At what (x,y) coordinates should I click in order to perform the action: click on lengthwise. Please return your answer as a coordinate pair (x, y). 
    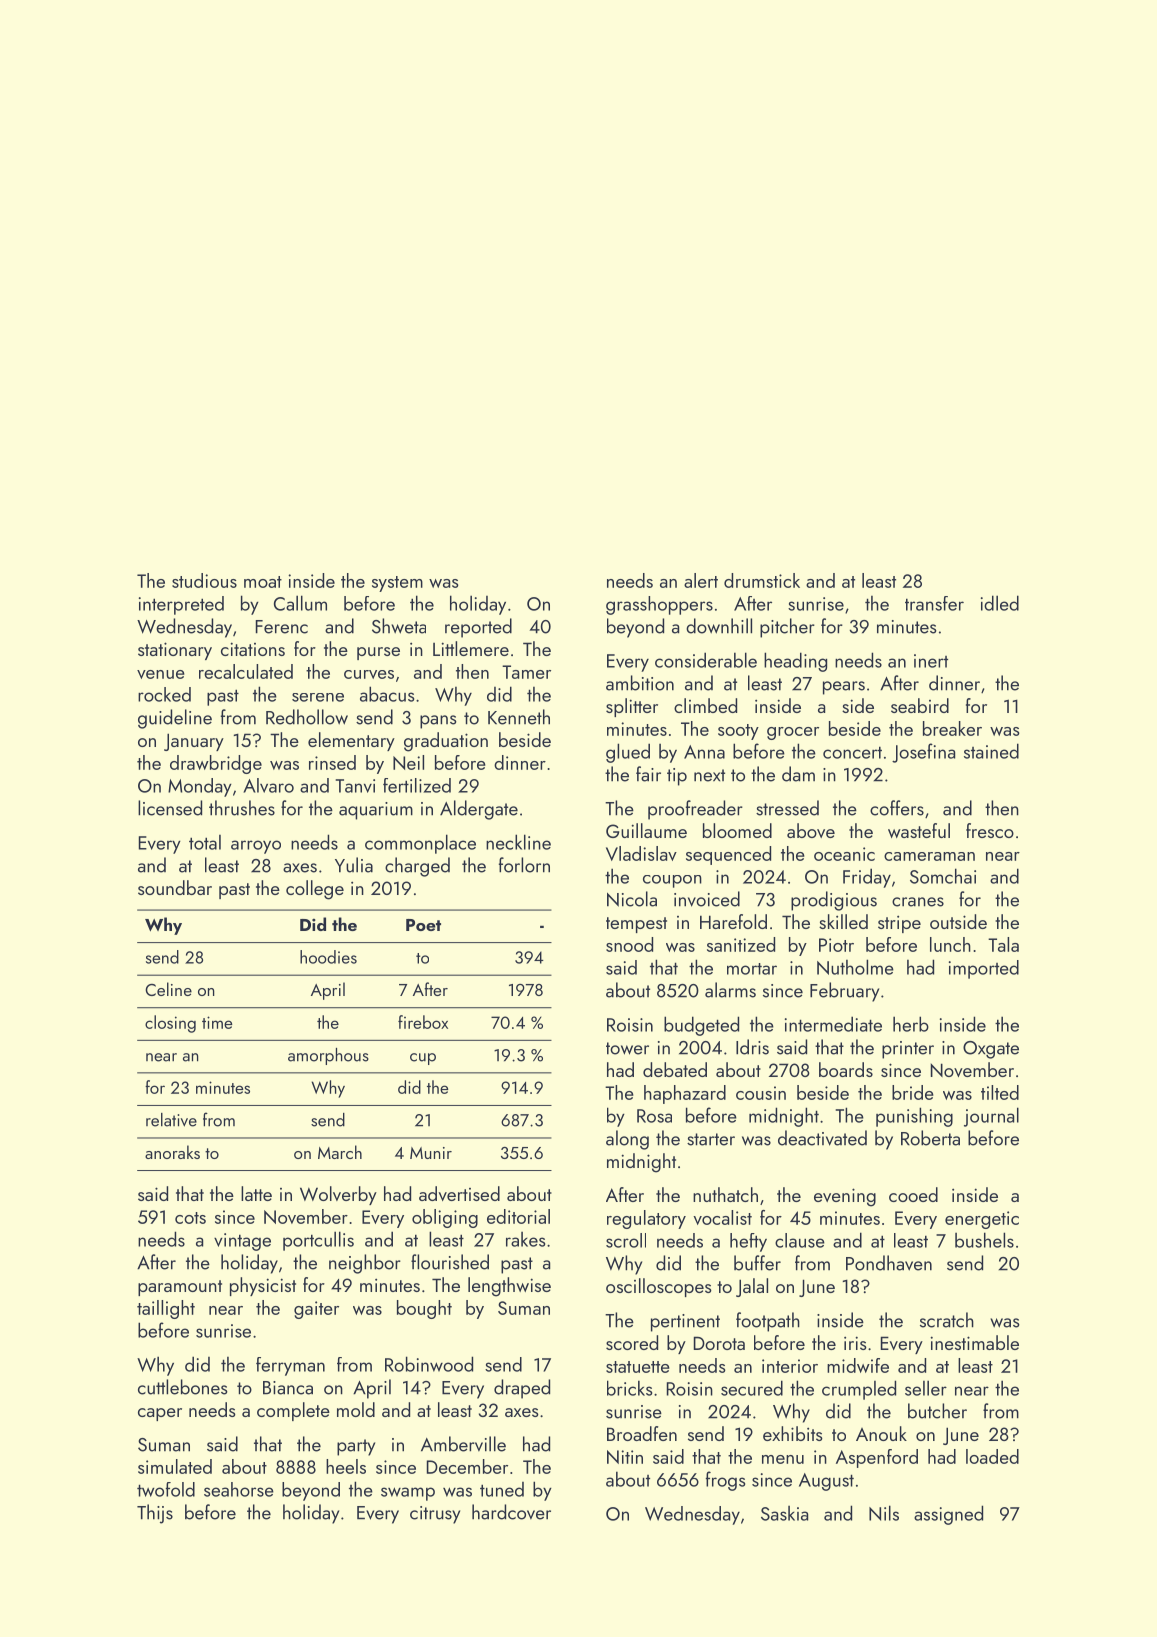
    Looking at the image, I should click on (509, 1287).
